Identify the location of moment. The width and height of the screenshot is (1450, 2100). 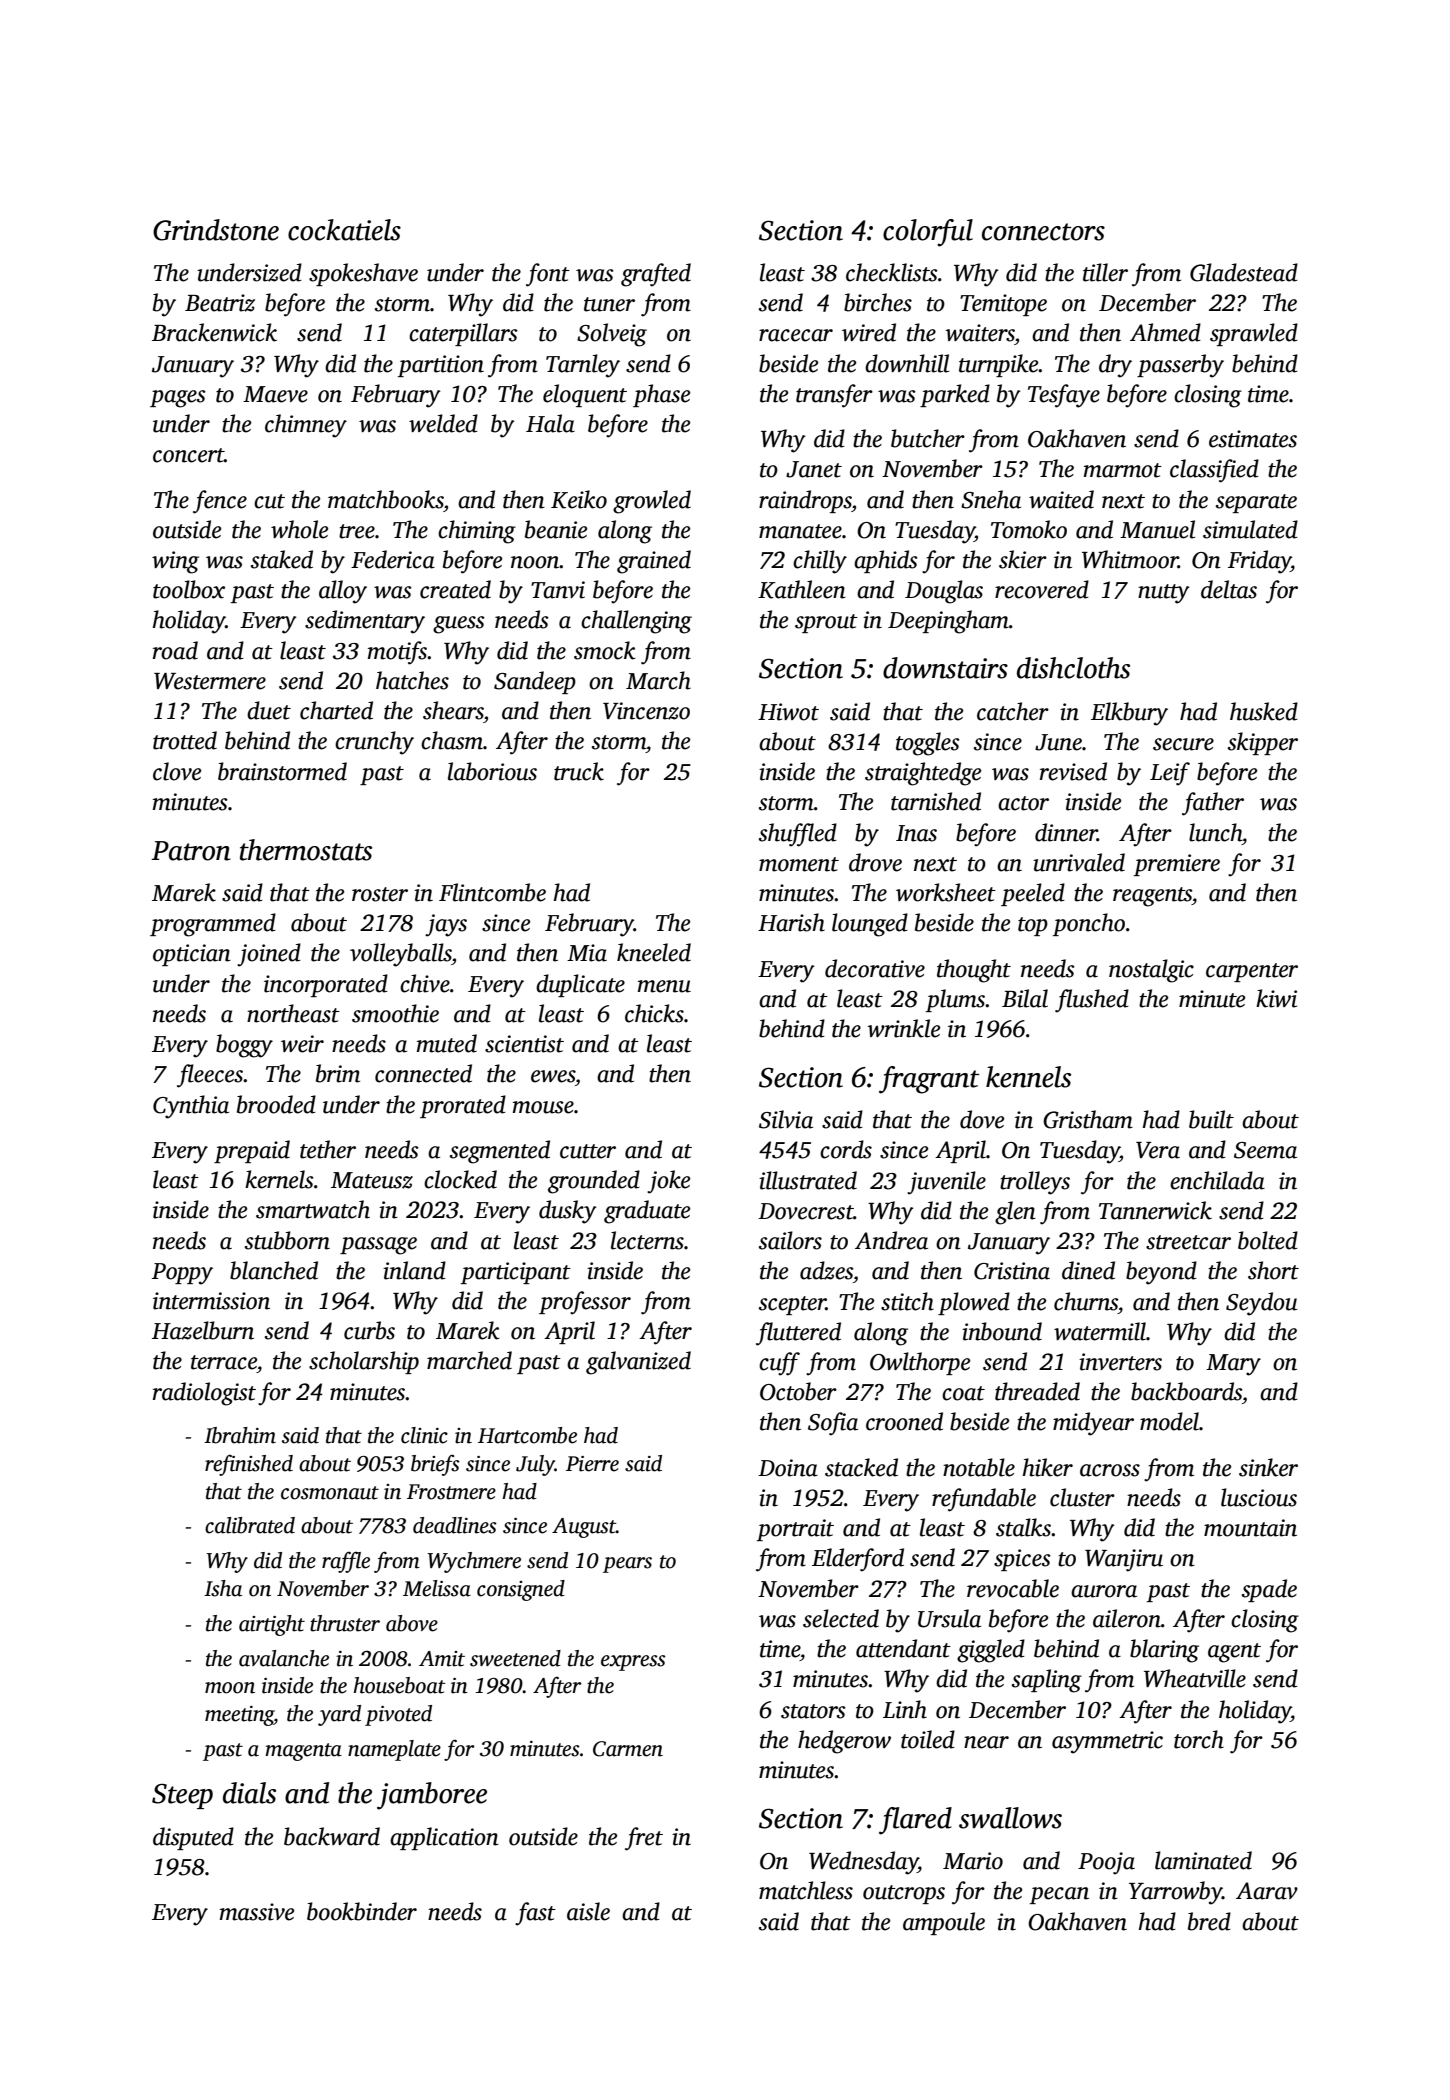
(799, 864).
